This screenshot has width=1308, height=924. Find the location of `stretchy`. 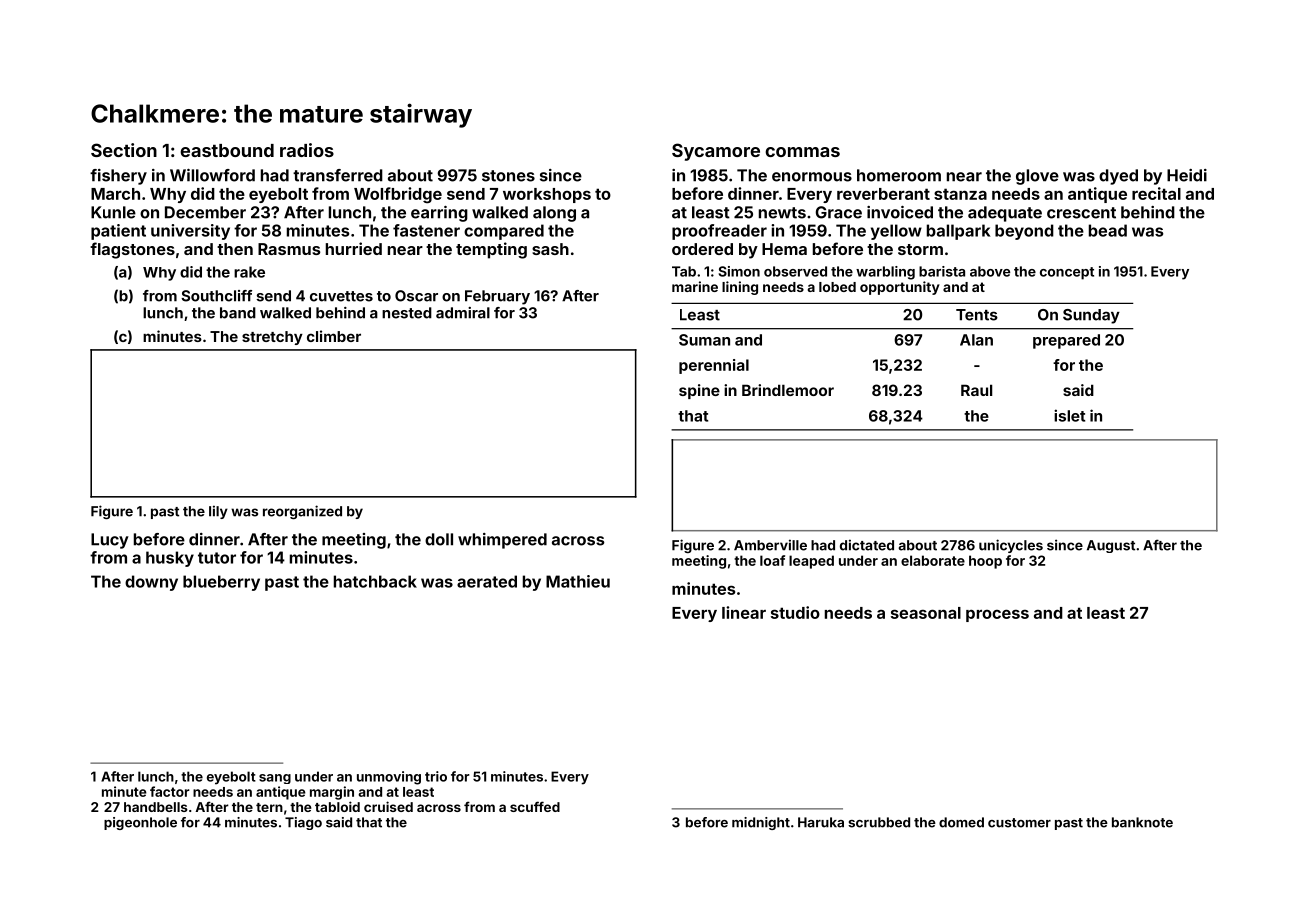

stretchy is located at coordinates (272, 338).
